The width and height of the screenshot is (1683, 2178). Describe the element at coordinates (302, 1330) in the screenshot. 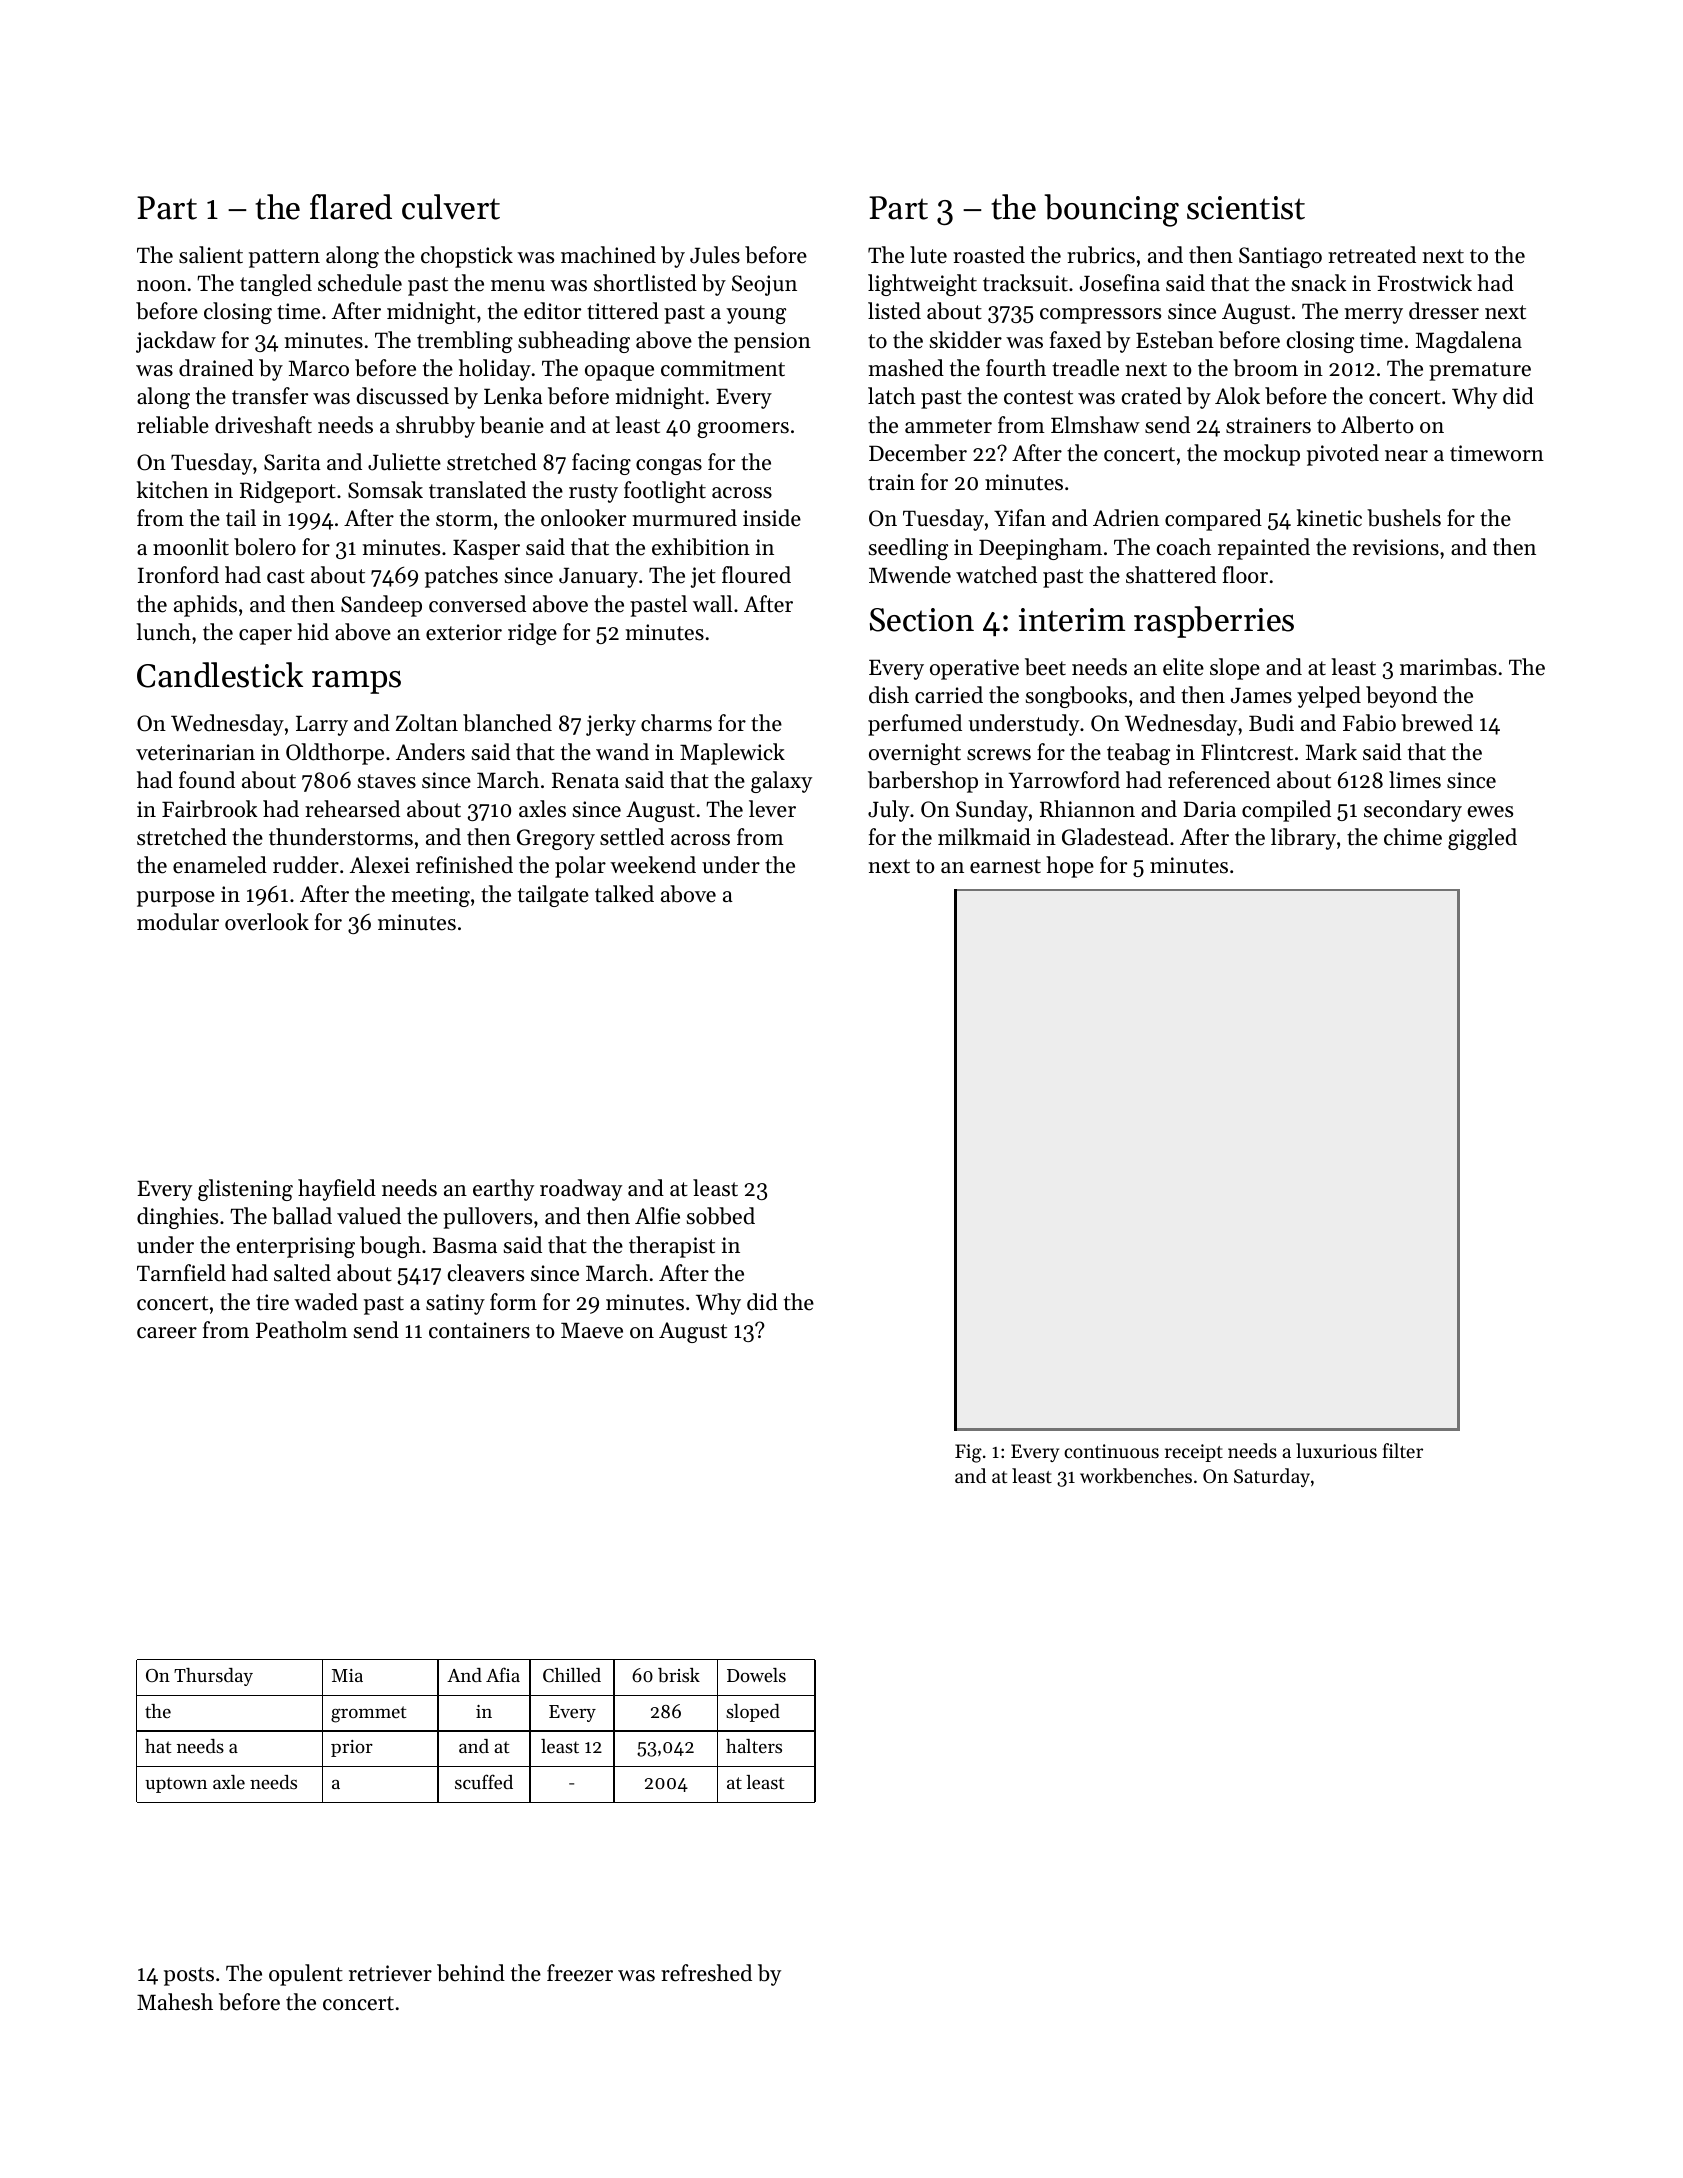

I see `Peatholm` at that location.
